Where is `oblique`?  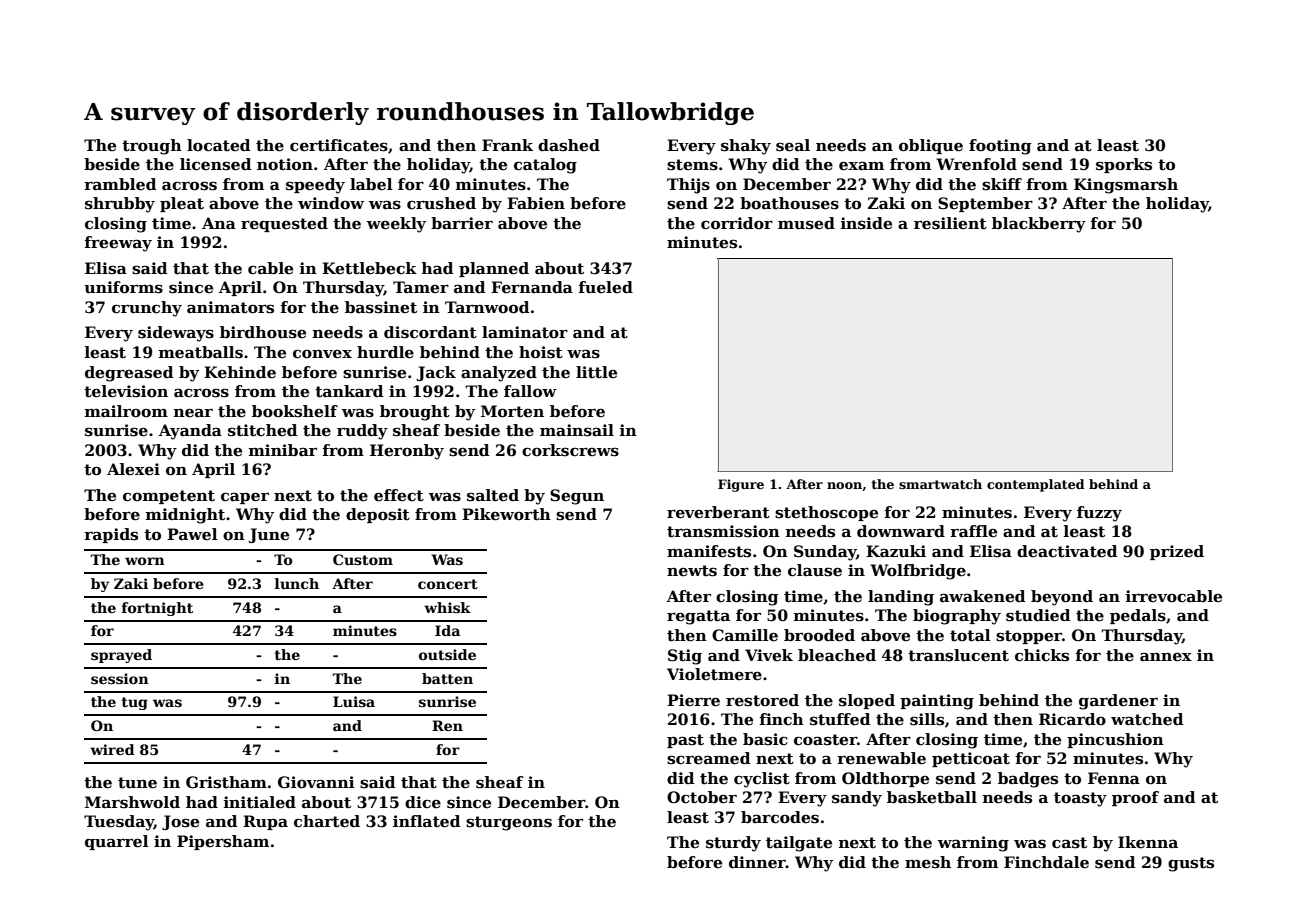
oblique is located at coordinates (931, 146).
